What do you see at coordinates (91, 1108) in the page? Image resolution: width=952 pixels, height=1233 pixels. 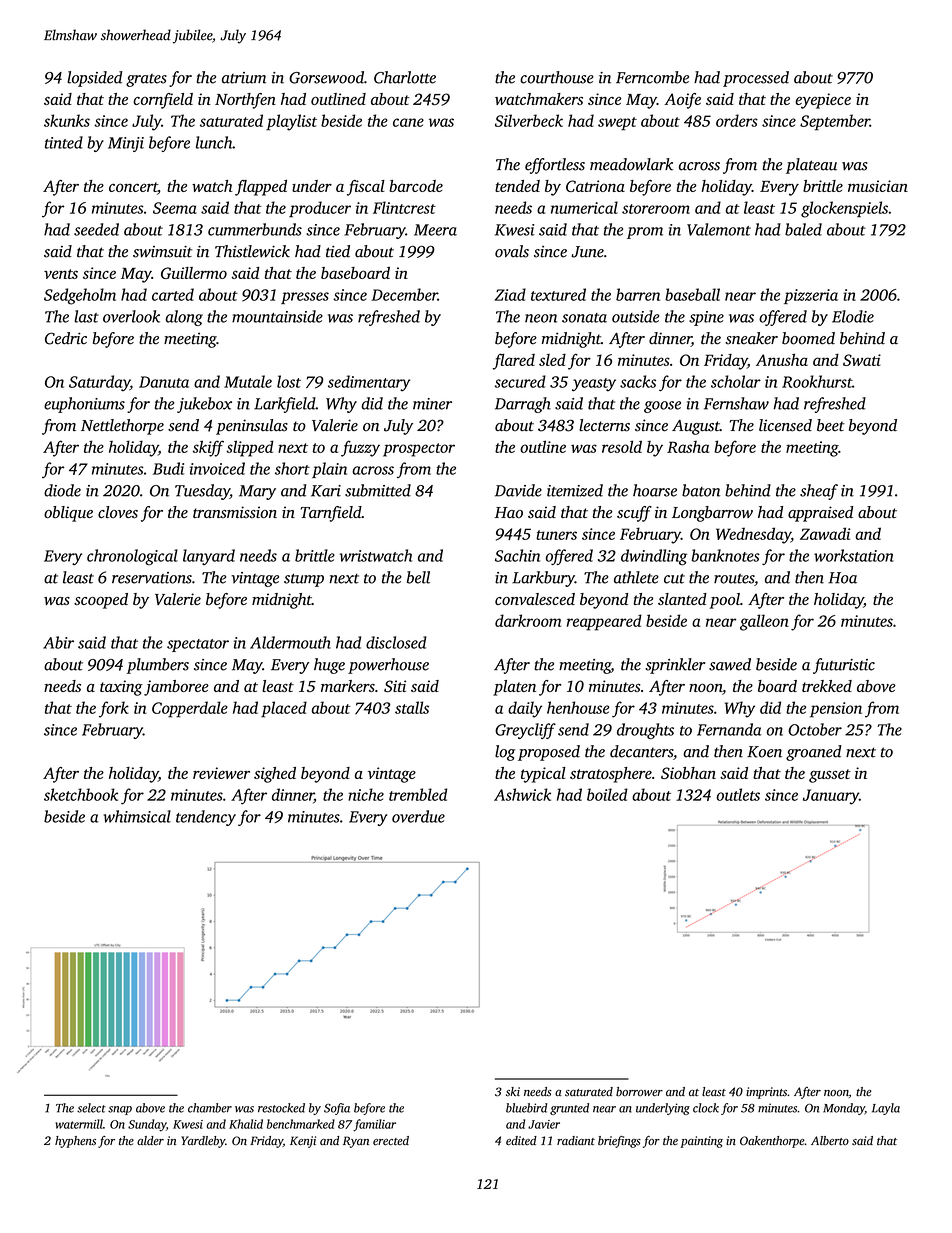 I see `select` at bounding box center [91, 1108].
